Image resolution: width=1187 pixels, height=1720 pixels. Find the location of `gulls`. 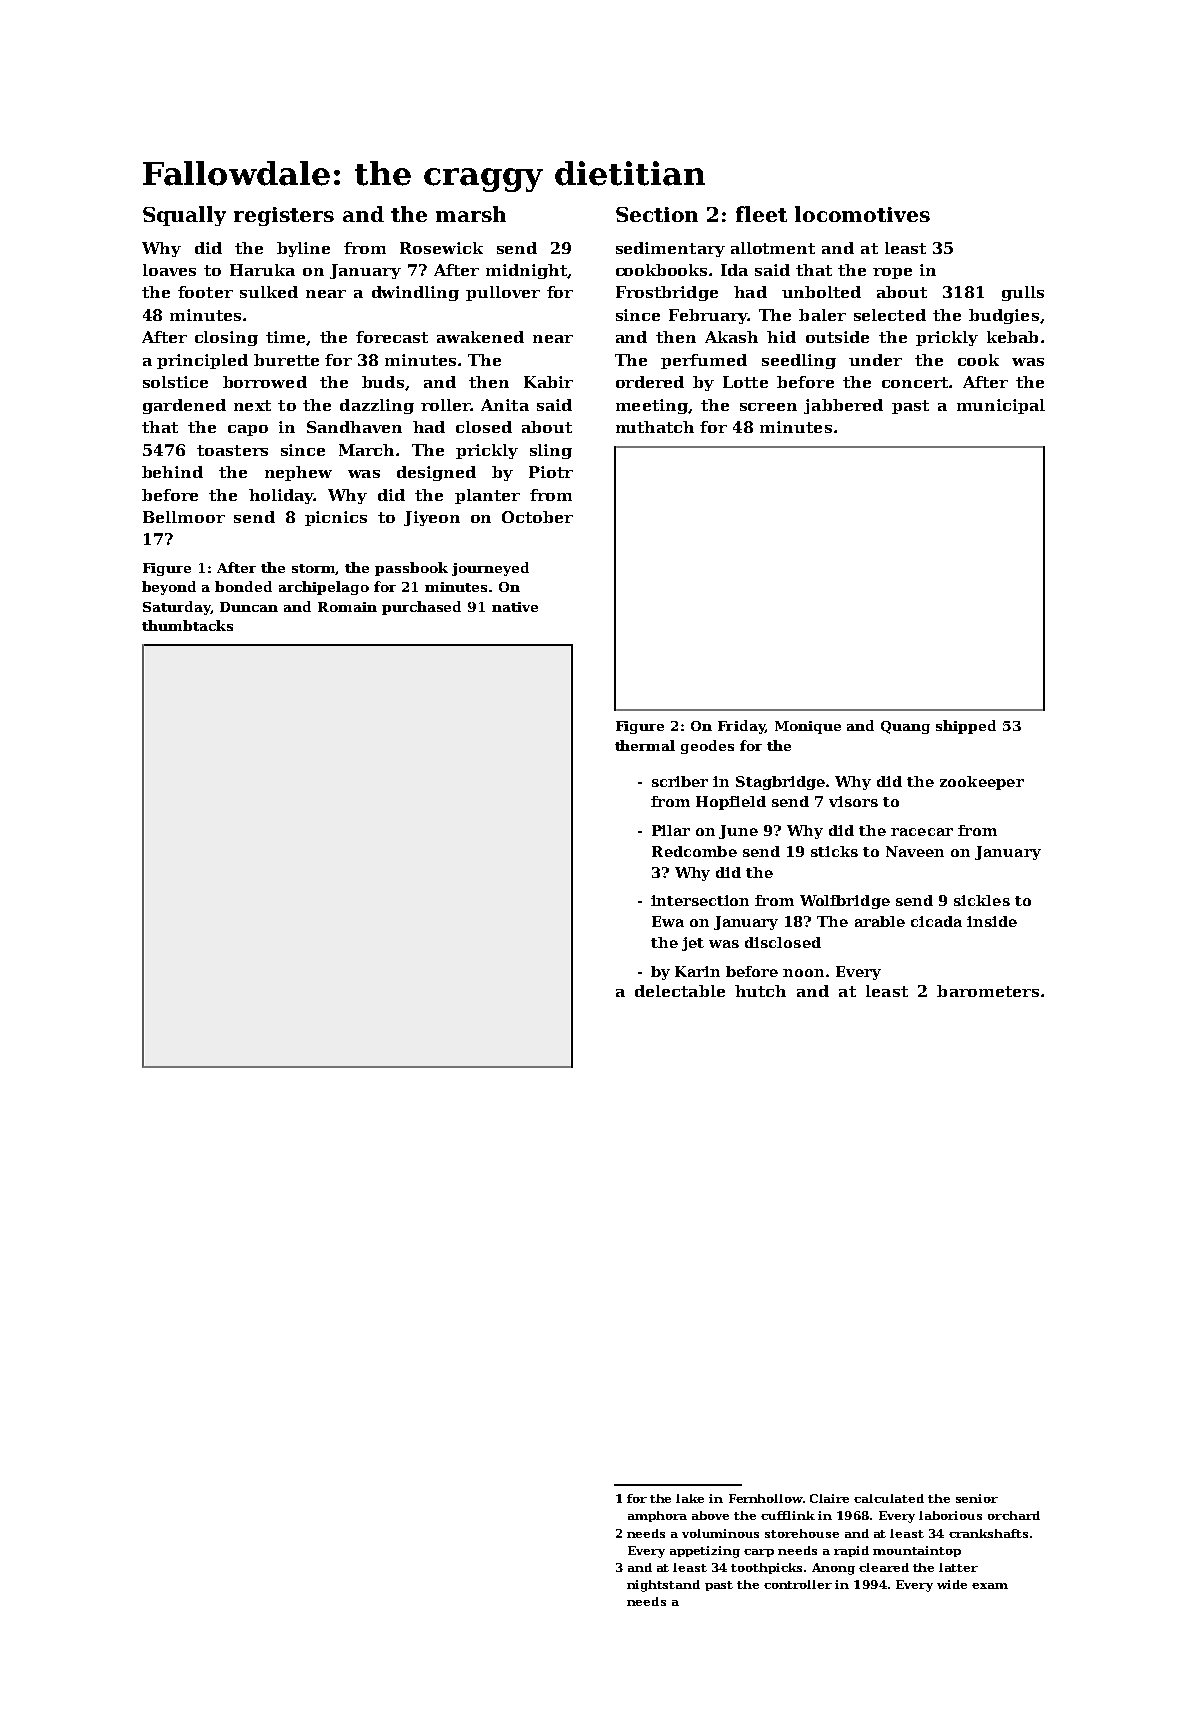

gulls is located at coordinates (1023, 293).
